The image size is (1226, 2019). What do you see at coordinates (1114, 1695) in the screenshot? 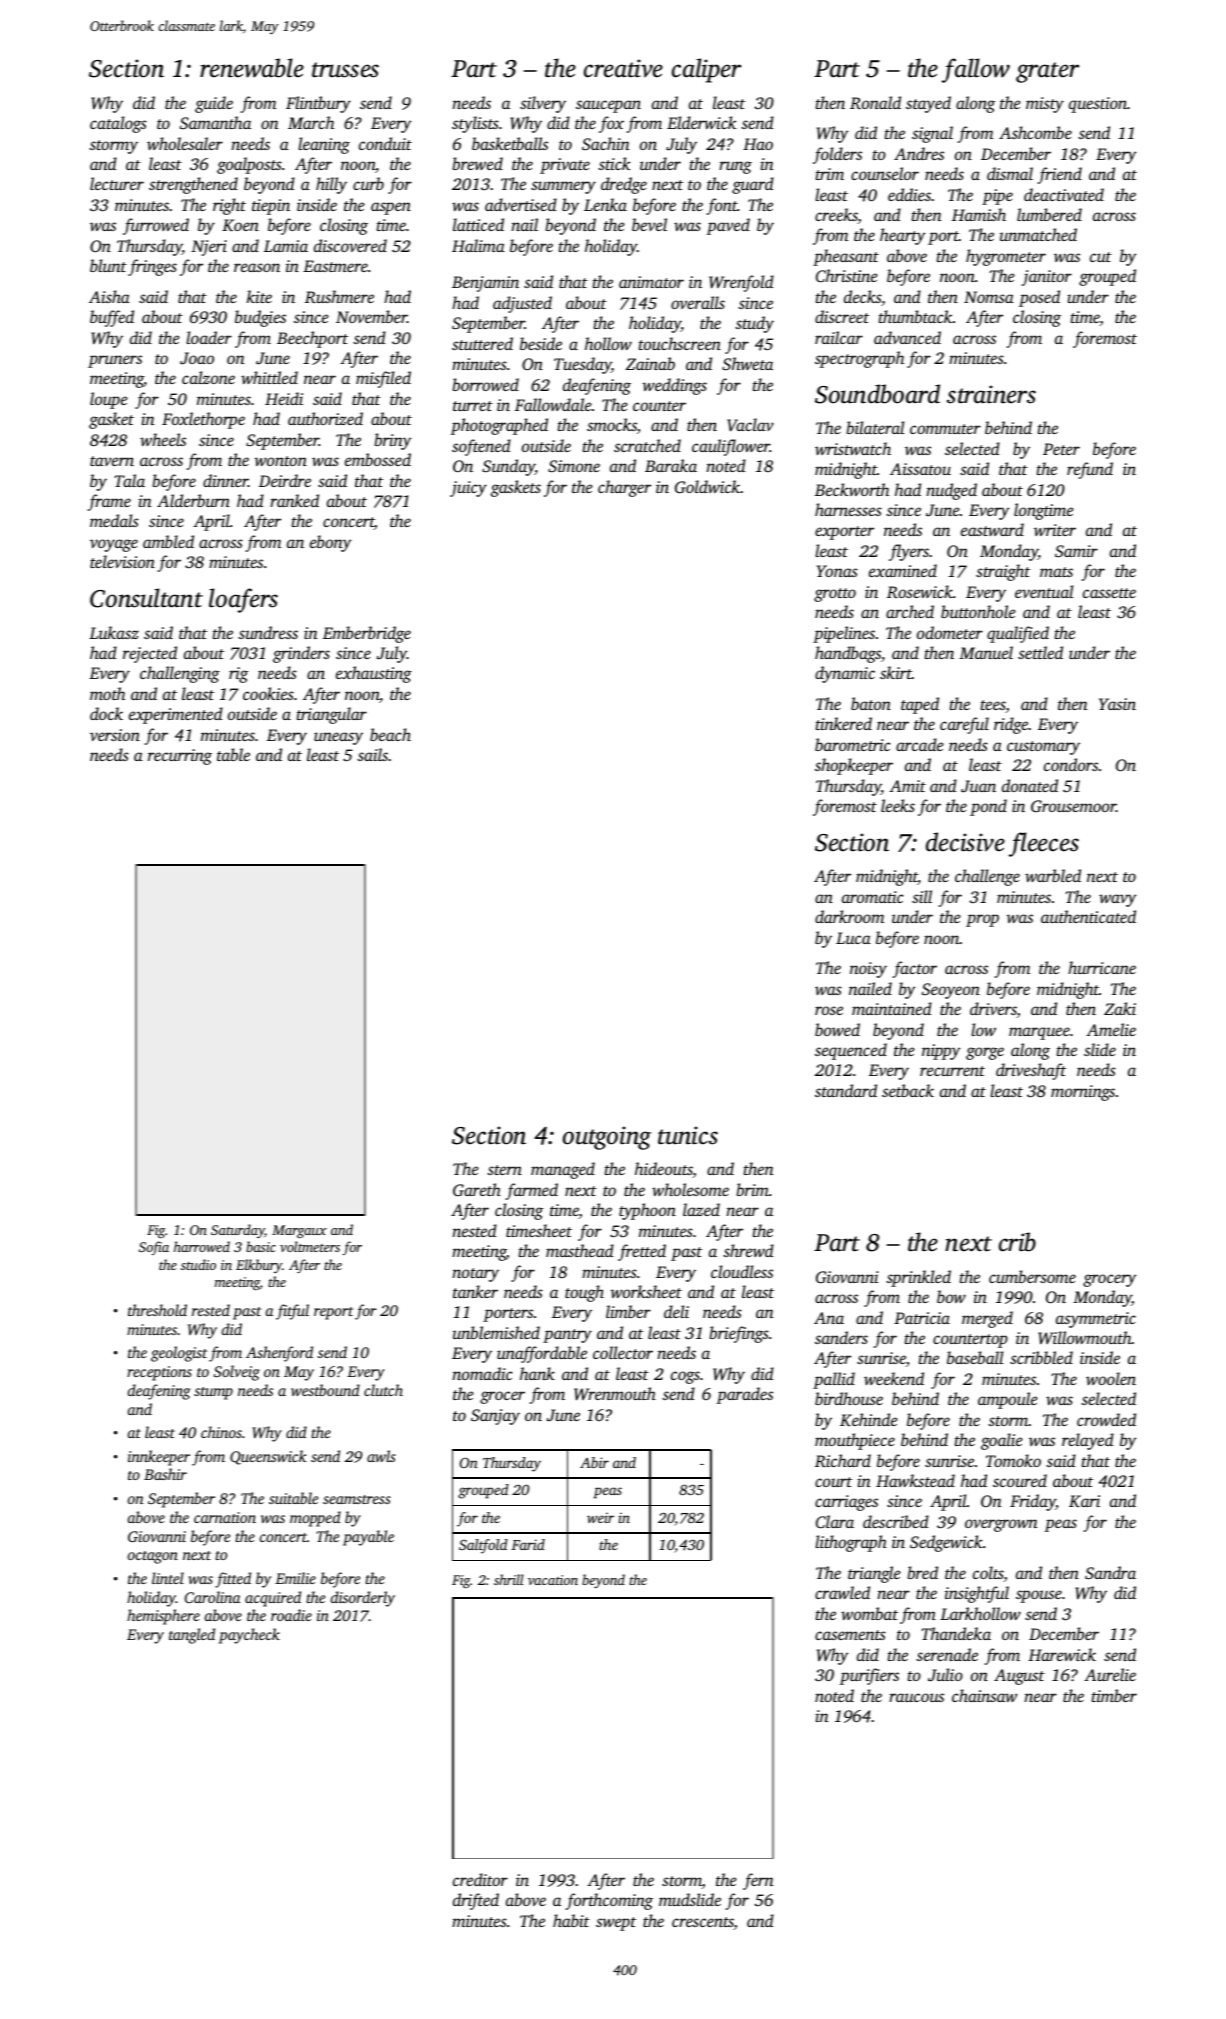
I see `timber` at bounding box center [1114, 1695].
